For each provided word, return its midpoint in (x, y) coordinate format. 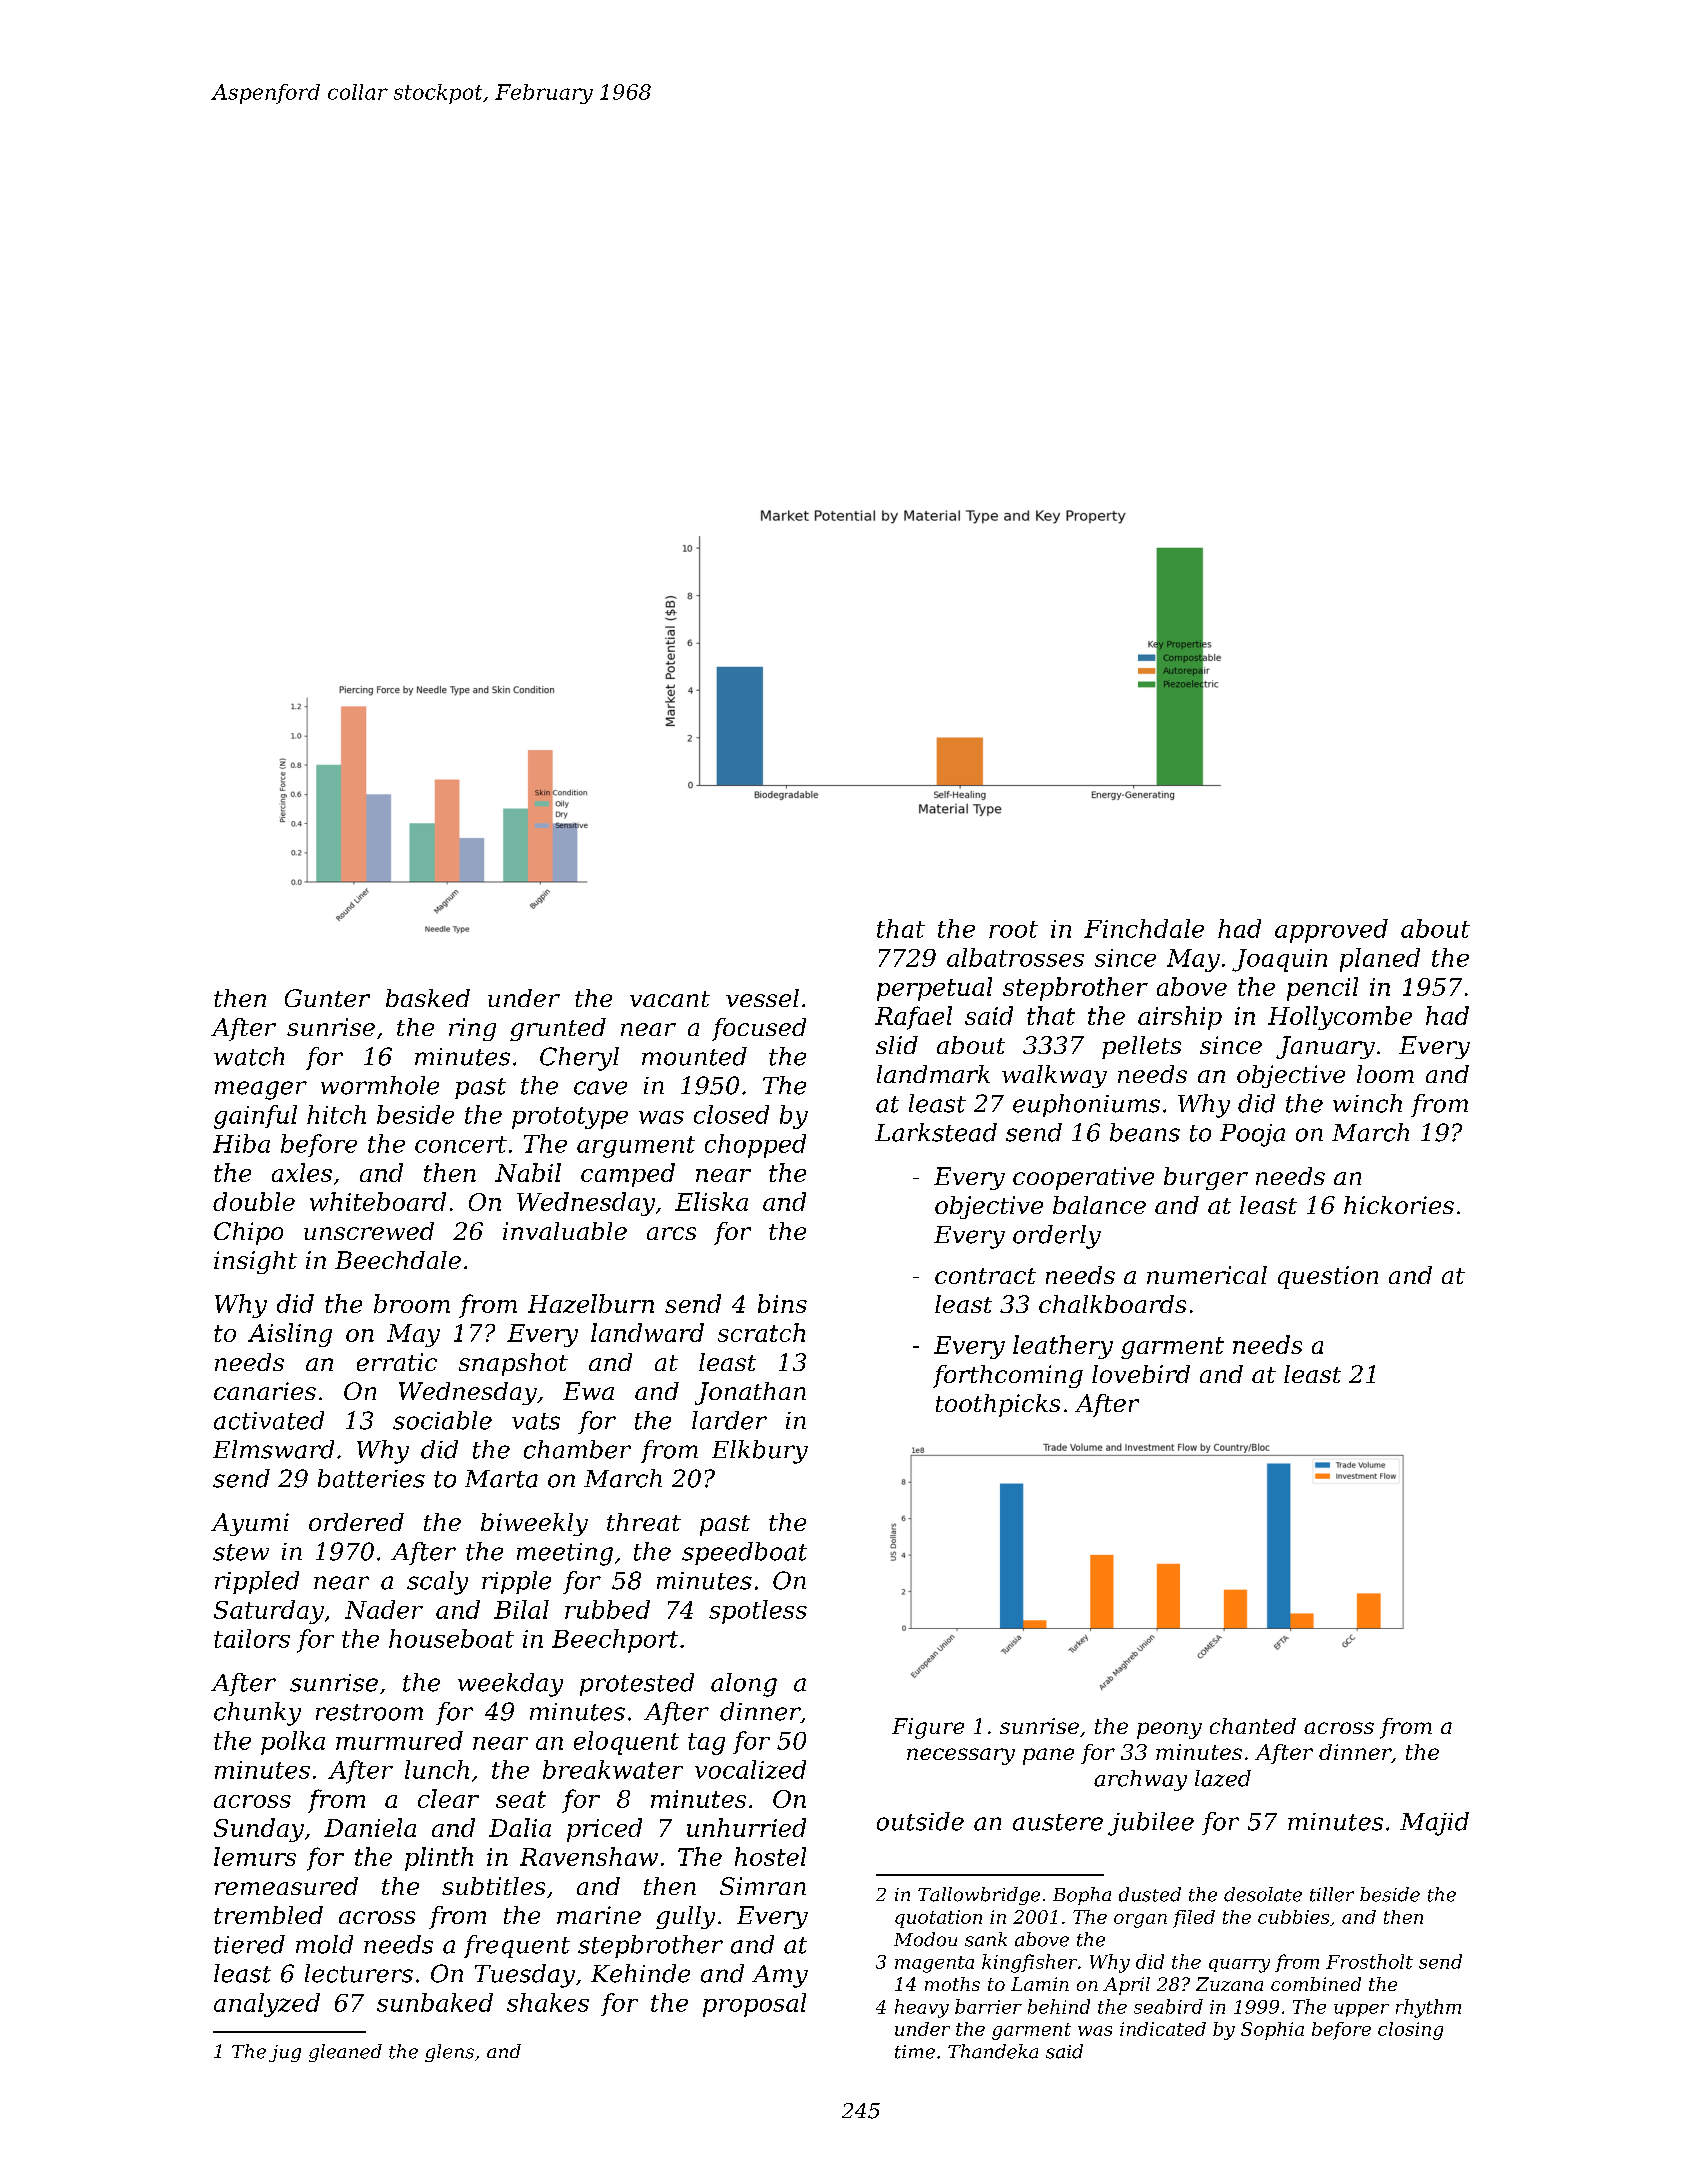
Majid (1434, 1824)
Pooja (1252, 1135)
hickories (1399, 1205)
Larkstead (936, 1132)
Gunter (327, 998)
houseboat (451, 1638)
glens (449, 2053)
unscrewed (369, 1231)
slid (897, 1045)
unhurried (746, 1827)
